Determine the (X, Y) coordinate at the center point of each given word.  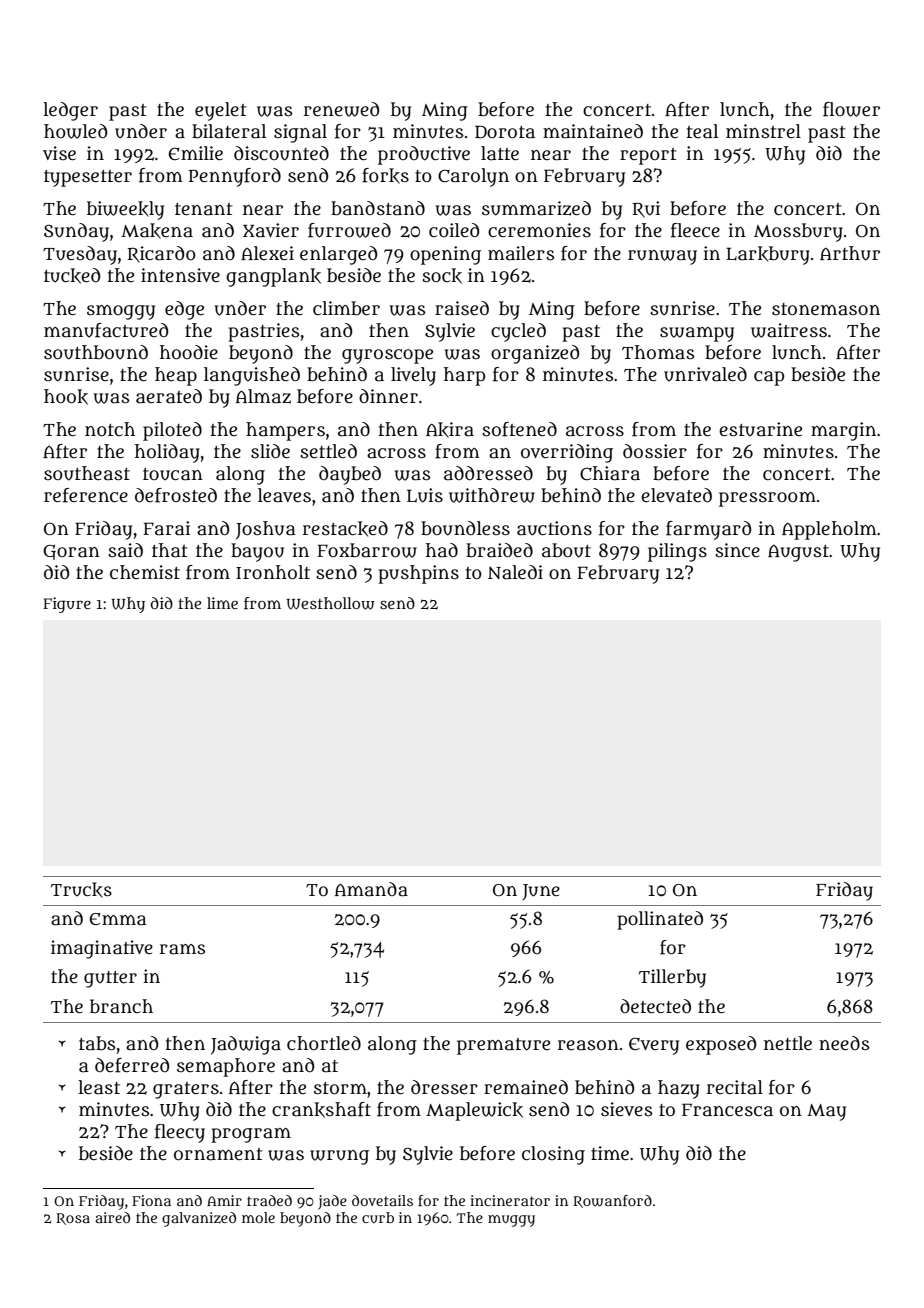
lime (222, 603)
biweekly (125, 210)
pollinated (660, 920)
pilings (677, 552)
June (541, 892)
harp (464, 376)
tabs (97, 1043)
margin (843, 431)
